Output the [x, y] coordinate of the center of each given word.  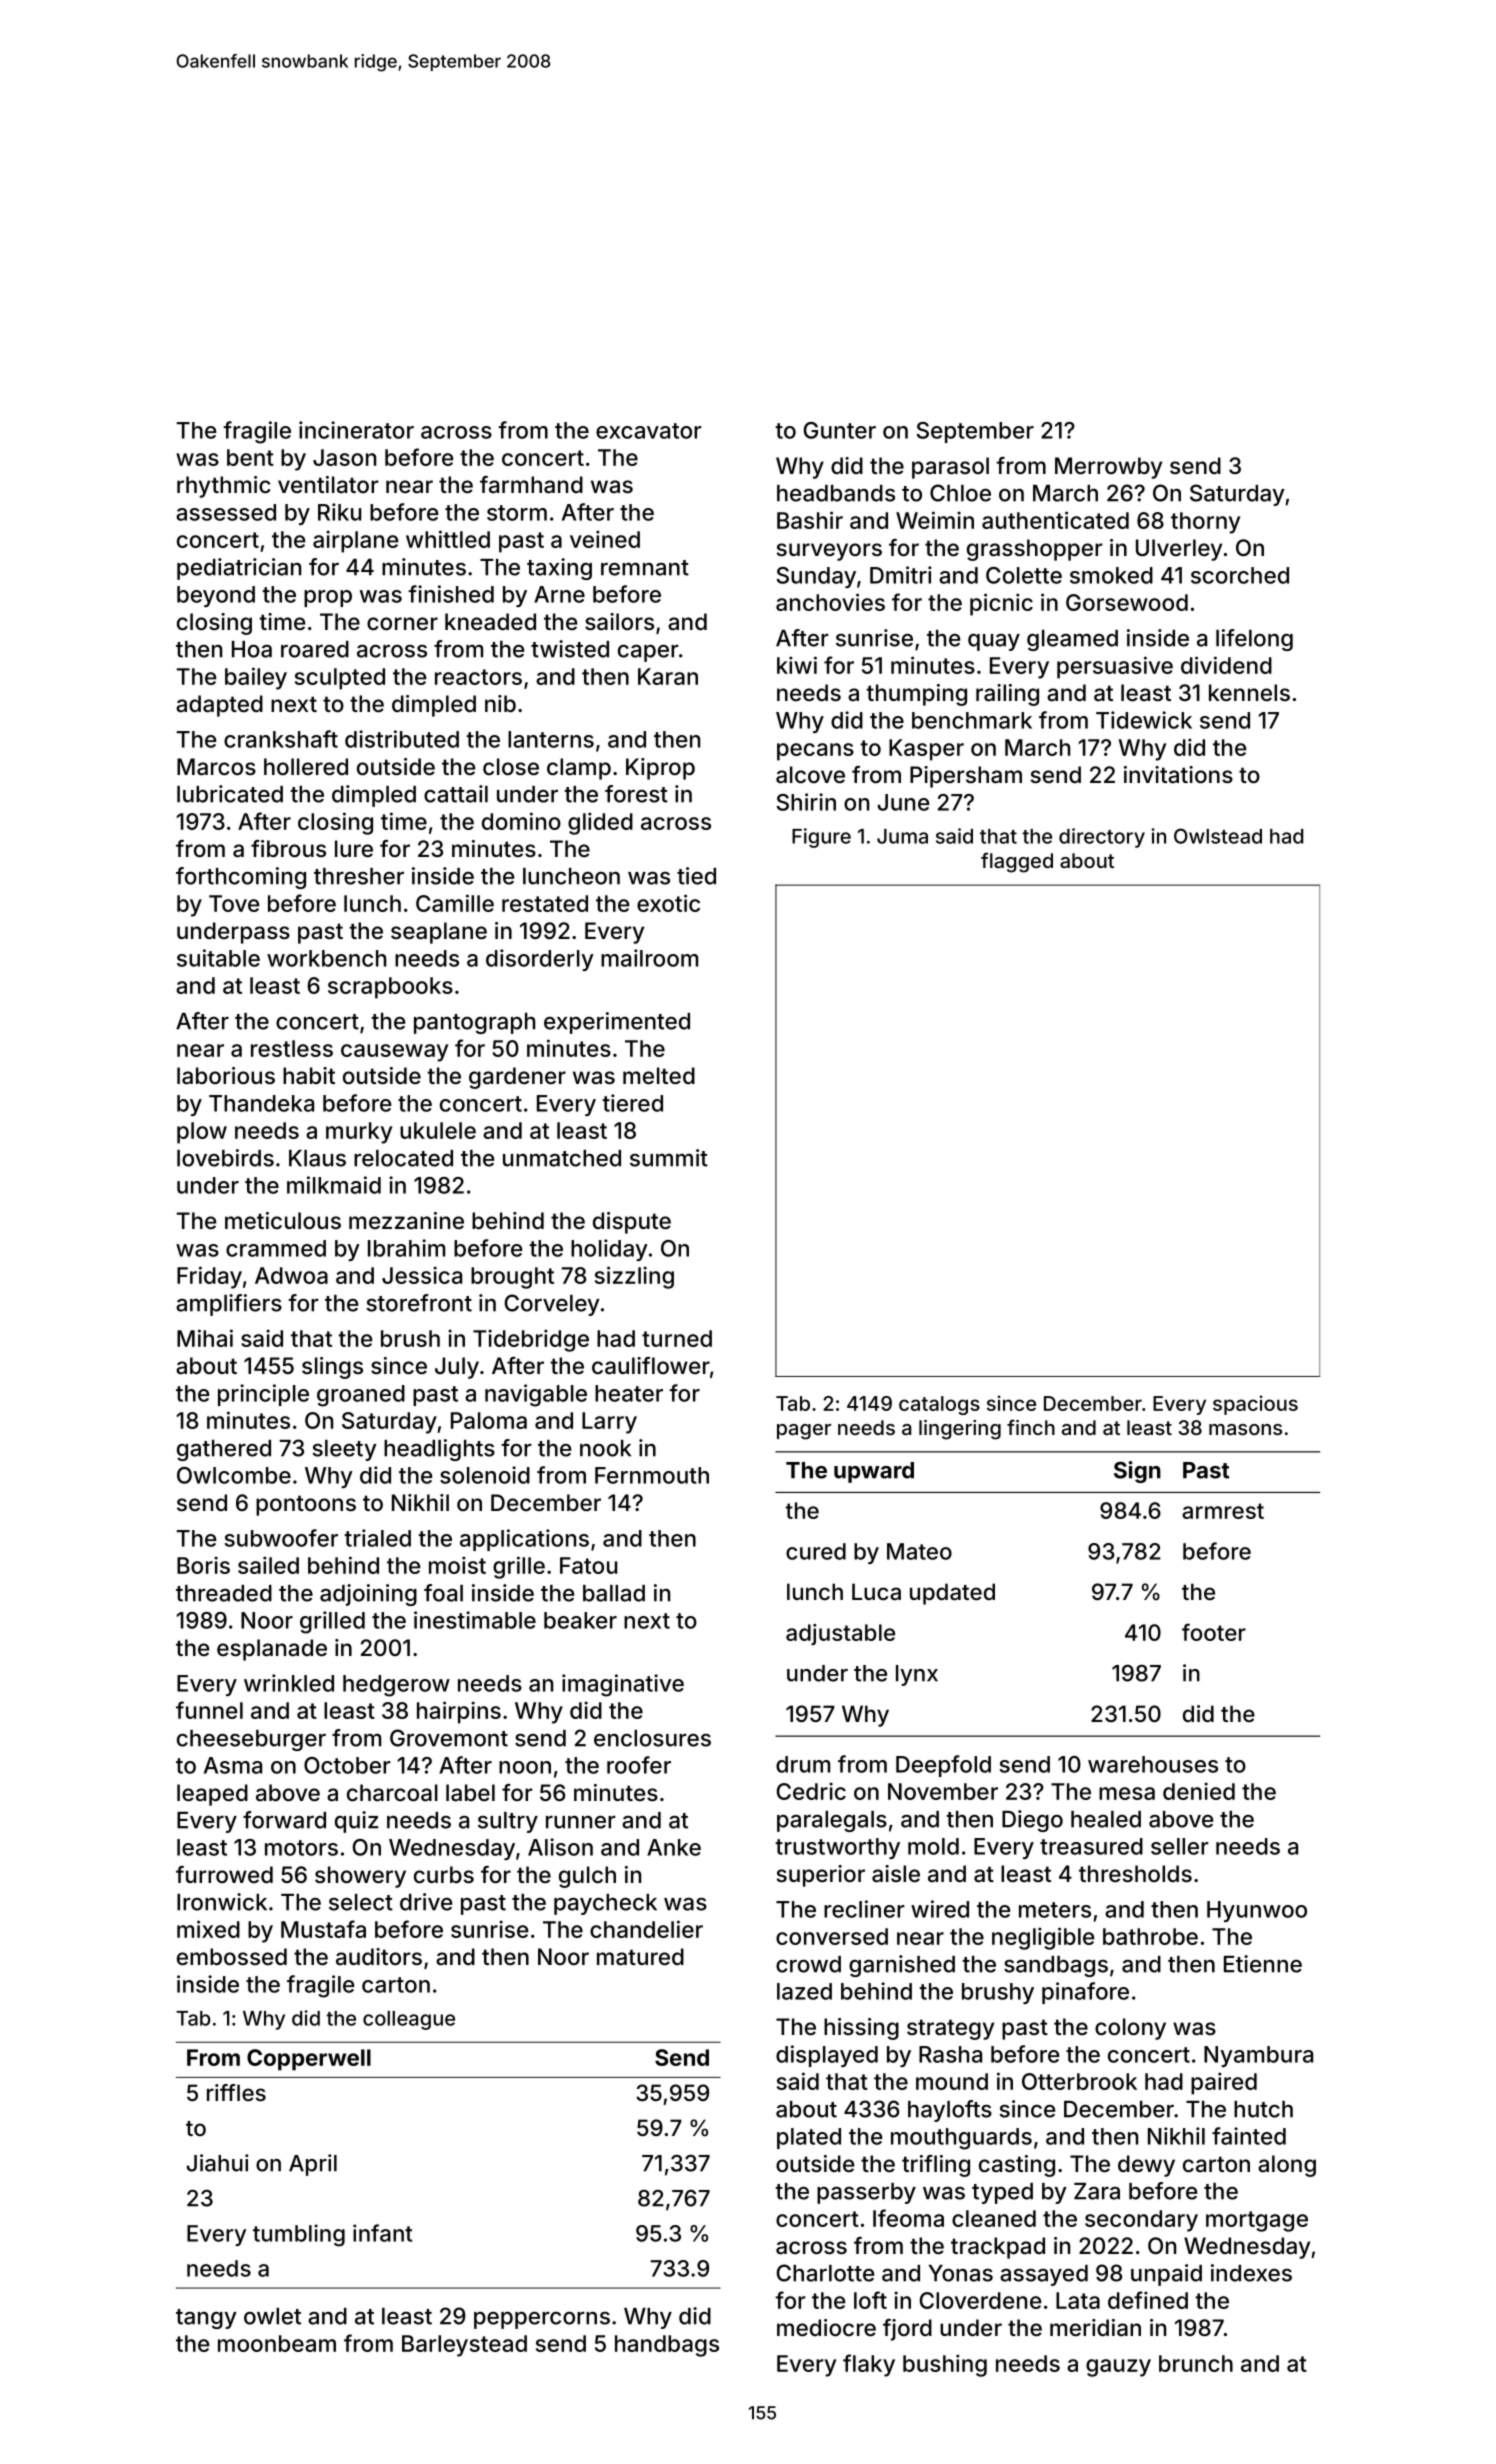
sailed [268, 1565]
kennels [1249, 692]
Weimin [935, 520]
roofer [639, 1765]
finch [1031, 1427]
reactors [478, 677]
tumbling [299, 2235]
